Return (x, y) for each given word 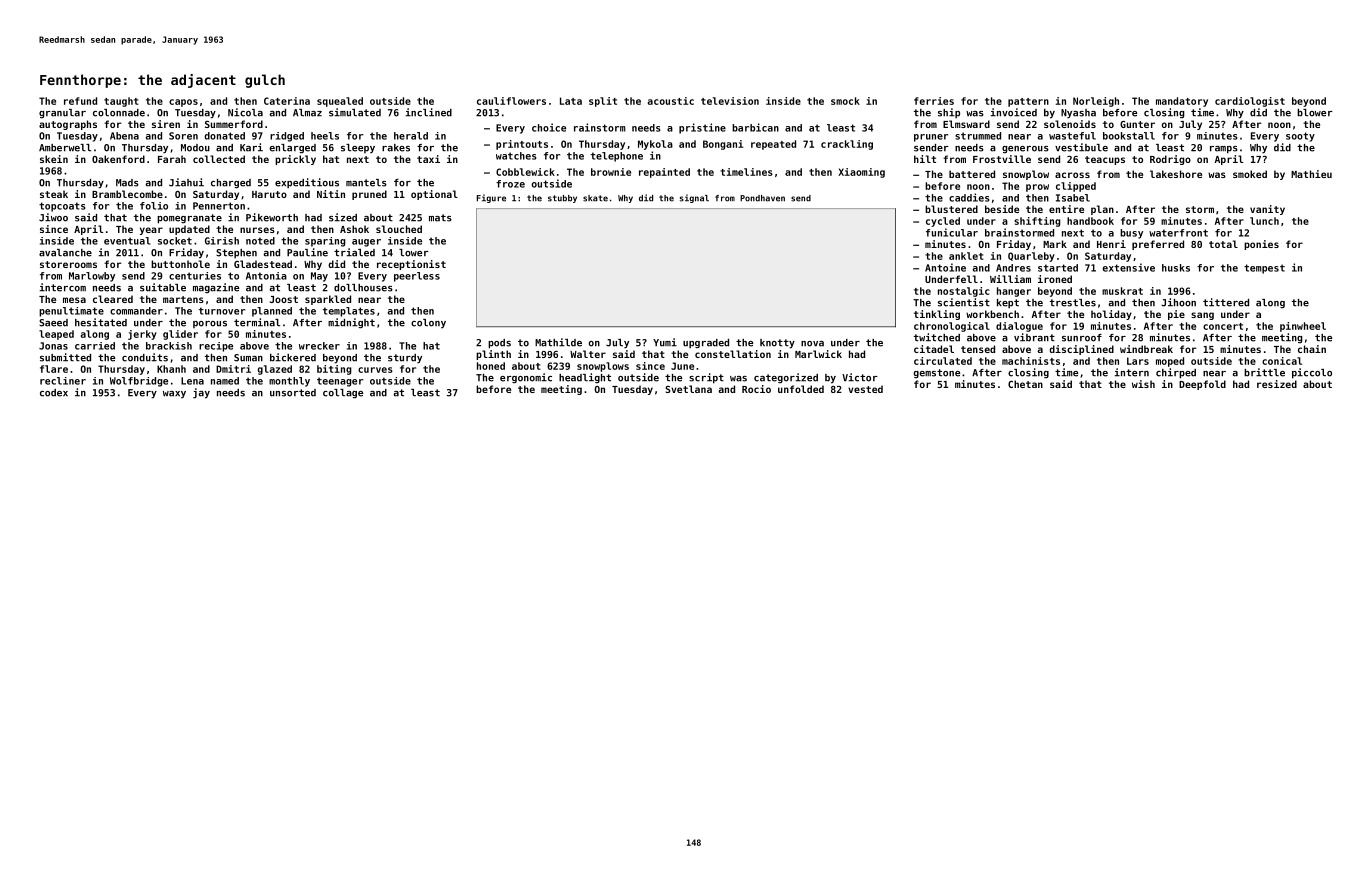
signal (694, 198)
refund (80, 101)
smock (845, 101)
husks (1176, 268)
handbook (1090, 221)
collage (343, 394)
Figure (491, 198)
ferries (934, 101)
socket (175, 241)
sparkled (328, 300)
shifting (1037, 222)
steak (54, 194)
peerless (417, 277)
